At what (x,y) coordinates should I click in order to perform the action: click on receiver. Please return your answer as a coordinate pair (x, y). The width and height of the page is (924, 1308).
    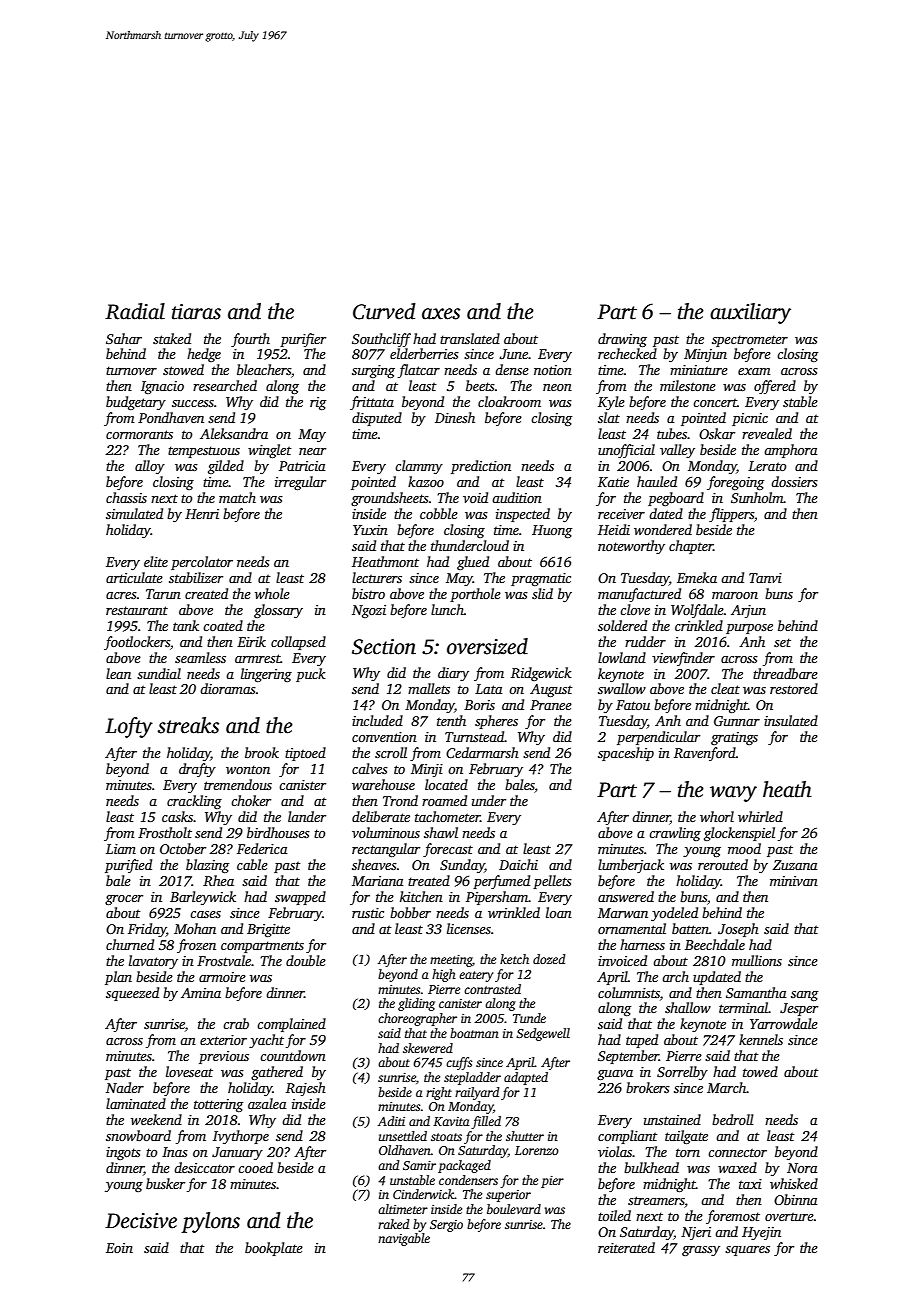
    Looking at the image, I should click on (621, 514).
